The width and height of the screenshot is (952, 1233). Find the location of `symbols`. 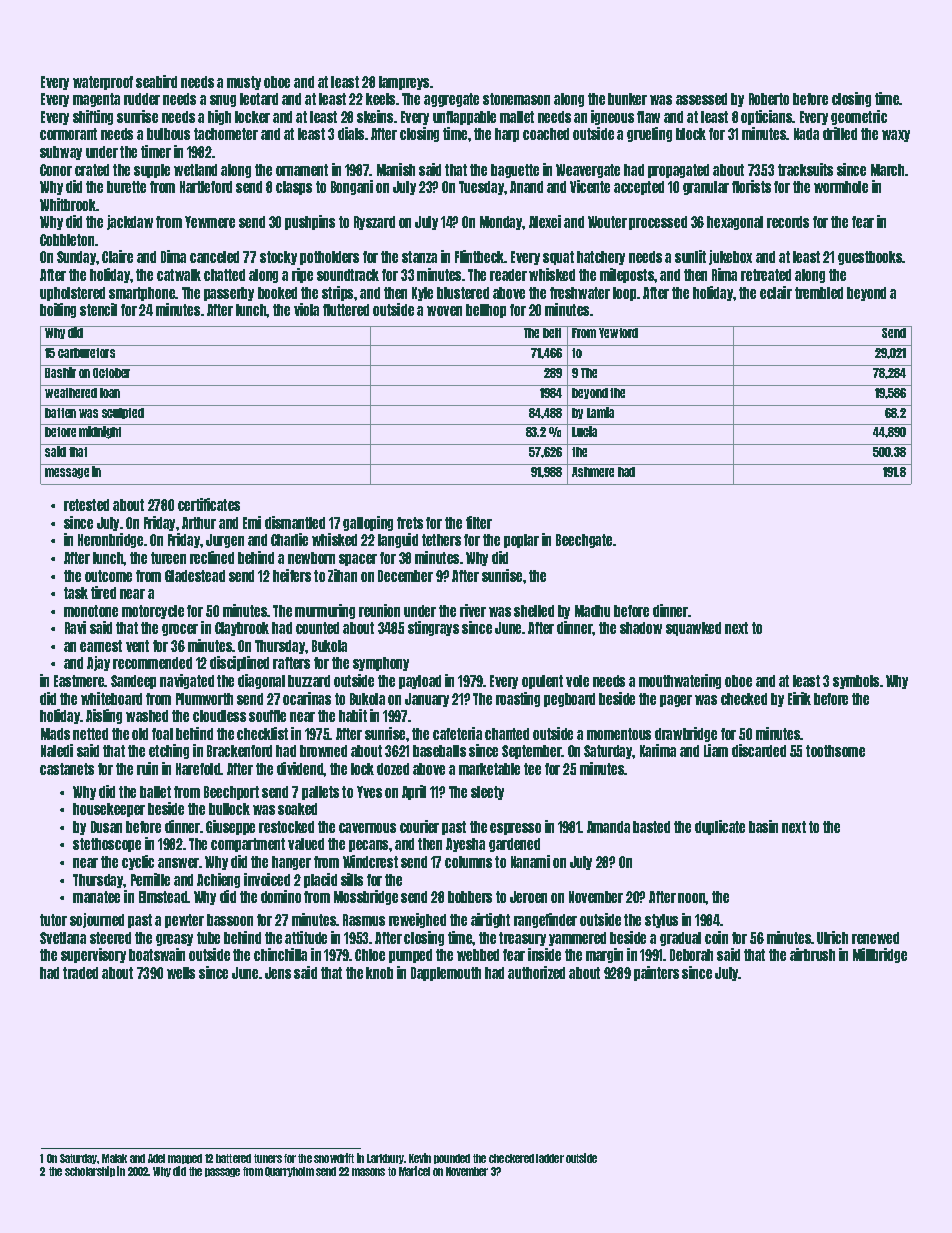

symbols is located at coordinates (856, 682).
